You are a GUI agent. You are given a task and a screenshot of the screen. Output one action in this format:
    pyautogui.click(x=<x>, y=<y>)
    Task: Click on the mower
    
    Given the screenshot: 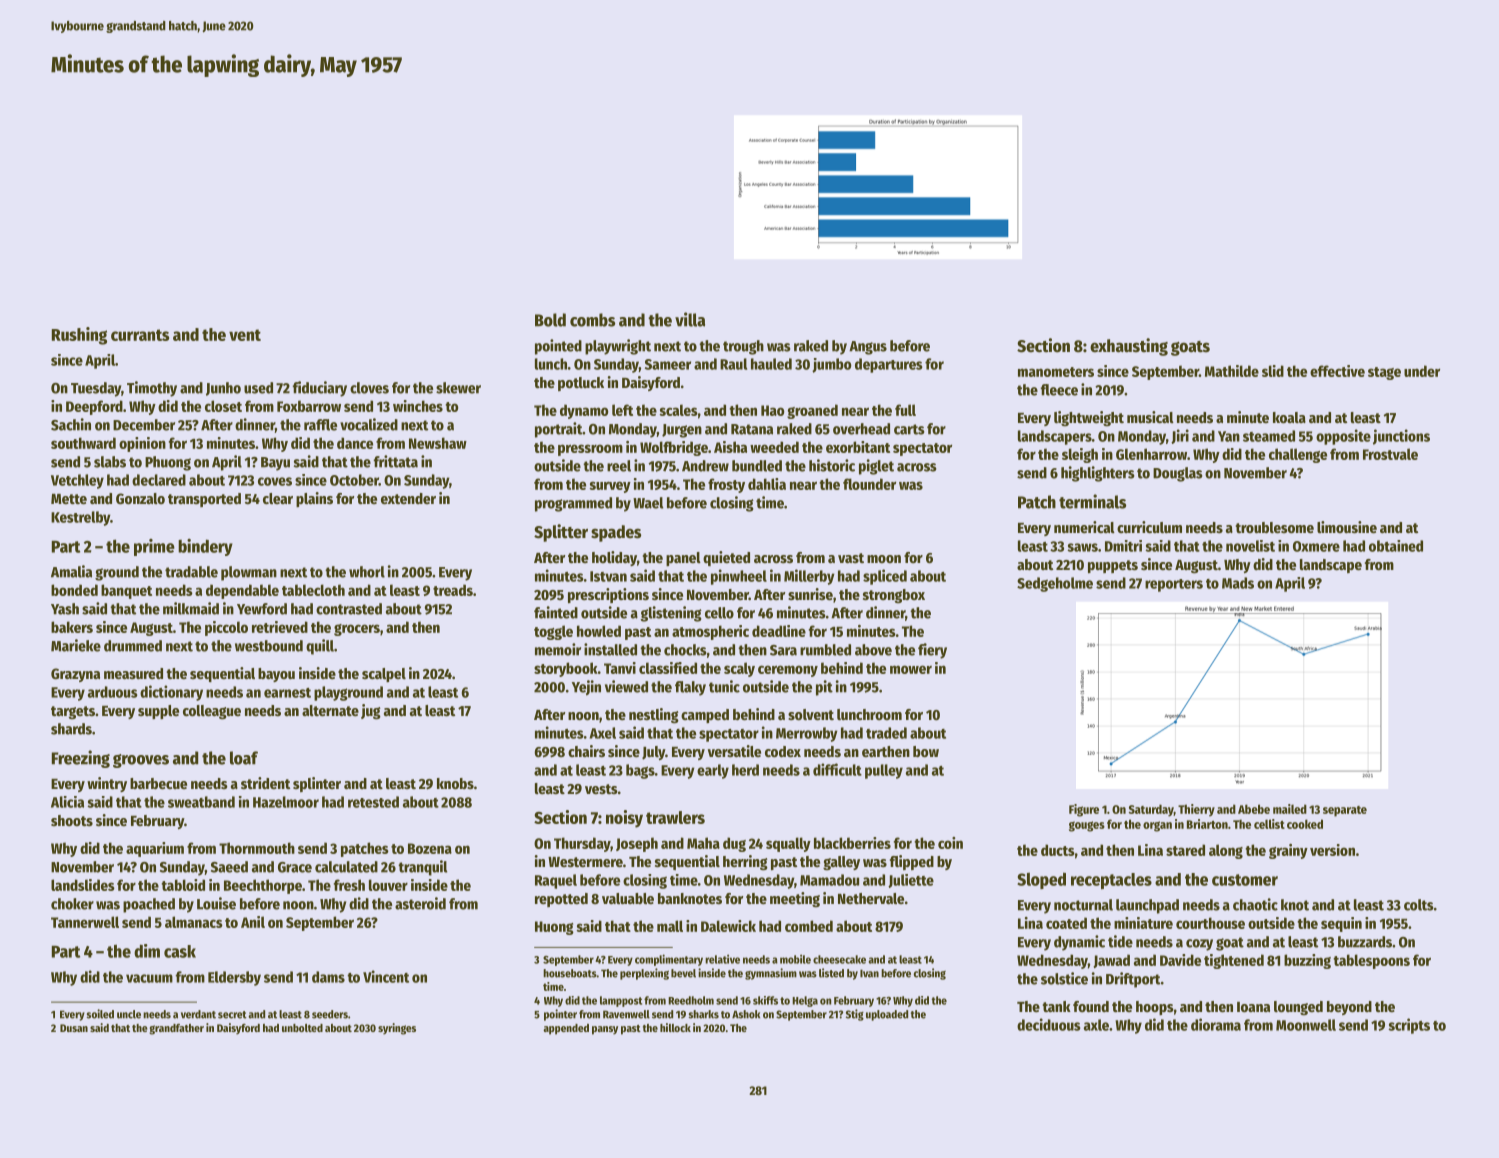 What is the action you would take?
    pyautogui.click(x=911, y=669)
